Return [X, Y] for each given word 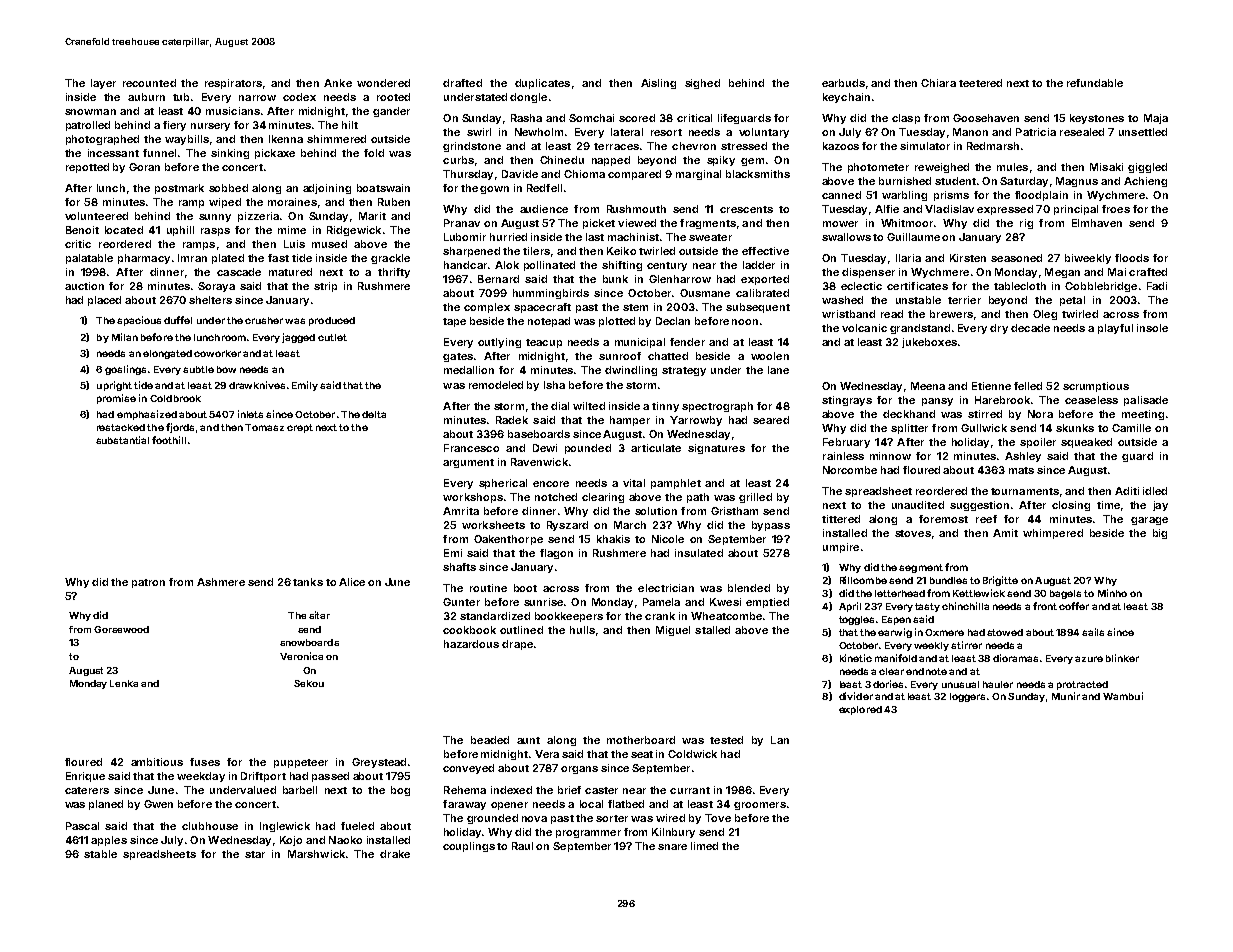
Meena [928, 386]
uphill [180, 231]
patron [148, 583]
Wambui [1123, 696]
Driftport [263, 777]
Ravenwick [539, 462]
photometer [878, 168]
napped [611, 161]
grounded [492, 819]
